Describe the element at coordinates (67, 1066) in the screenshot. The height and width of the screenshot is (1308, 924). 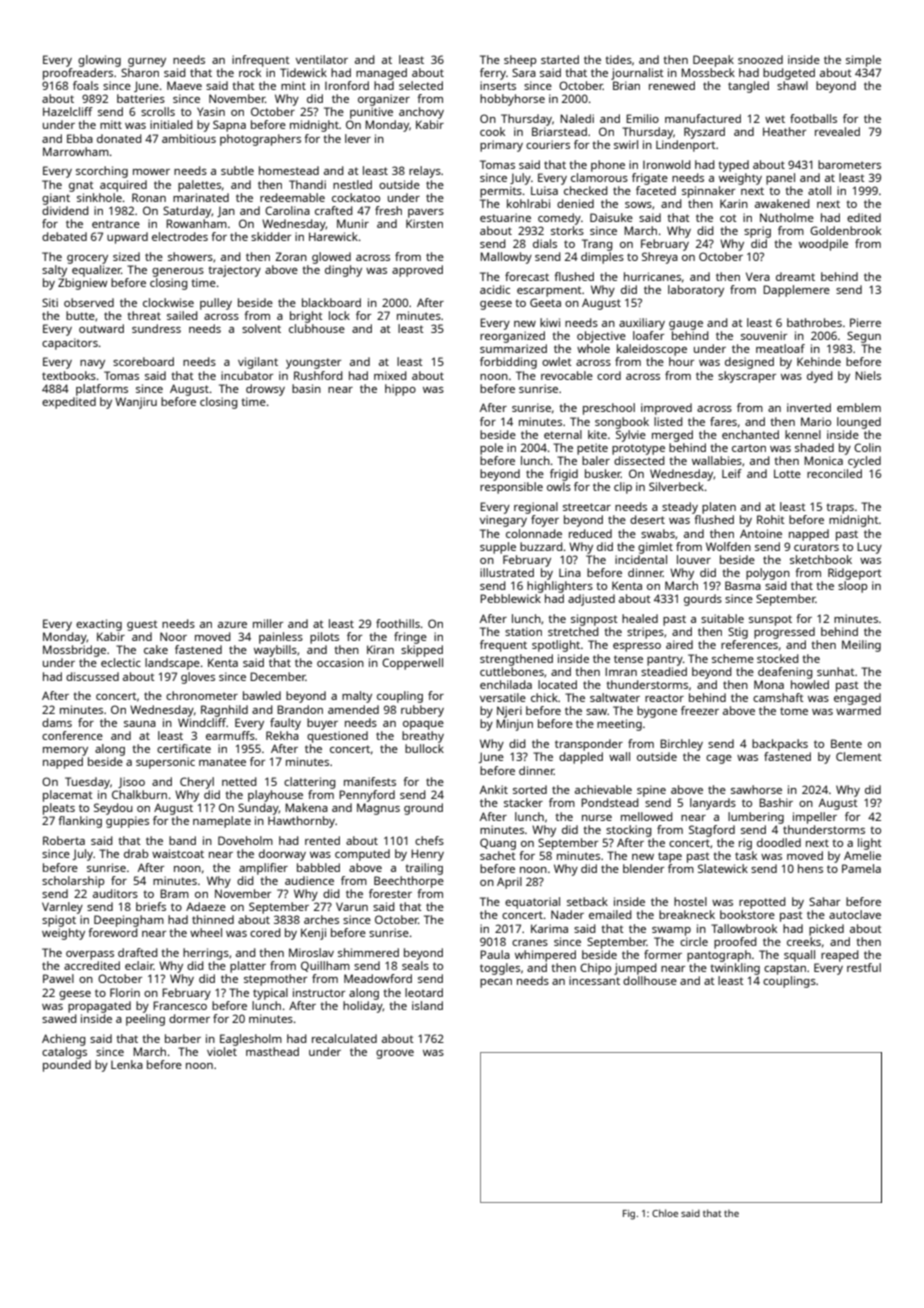
I see `pounded` at that location.
